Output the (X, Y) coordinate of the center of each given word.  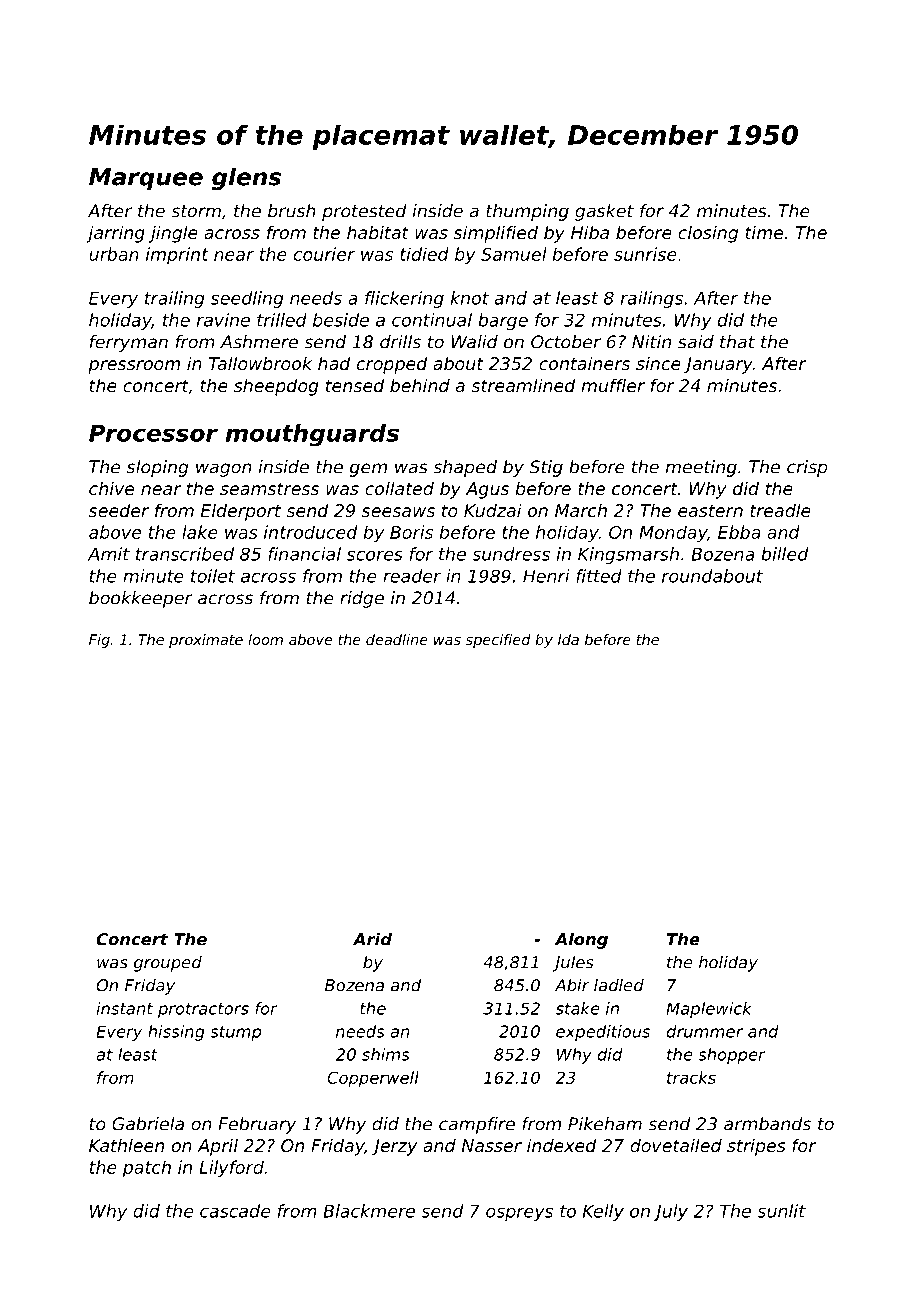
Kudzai (493, 510)
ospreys (519, 1214)
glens (246, 179)
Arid (372, 939)
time (764, 232)
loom (265, 639)
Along (581, 941)
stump (235, 1033)
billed (785, 554)
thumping (527, 212)
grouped (168, 964)
